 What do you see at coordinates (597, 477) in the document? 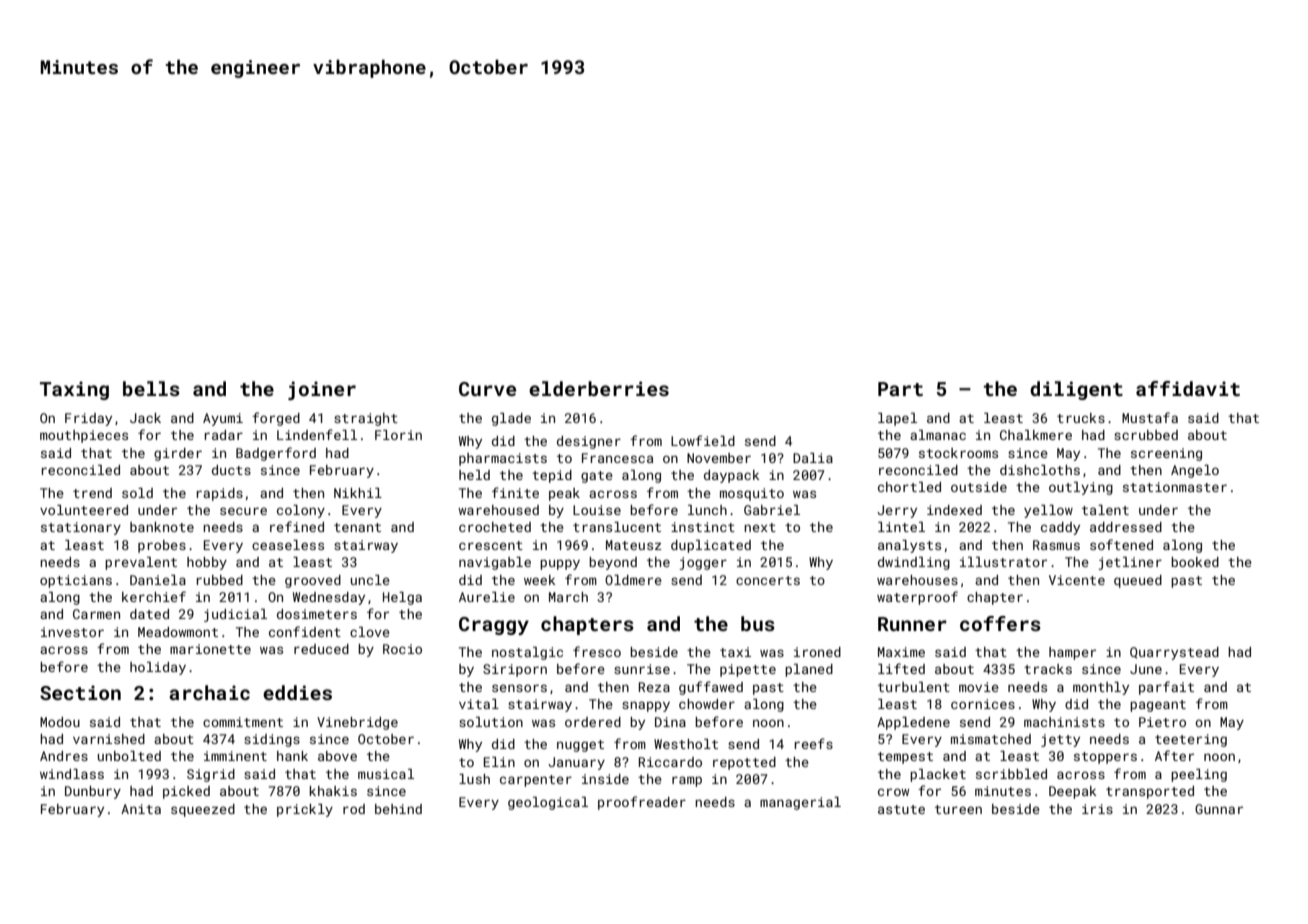
I see `gate` at bounding box center [597, 477].
